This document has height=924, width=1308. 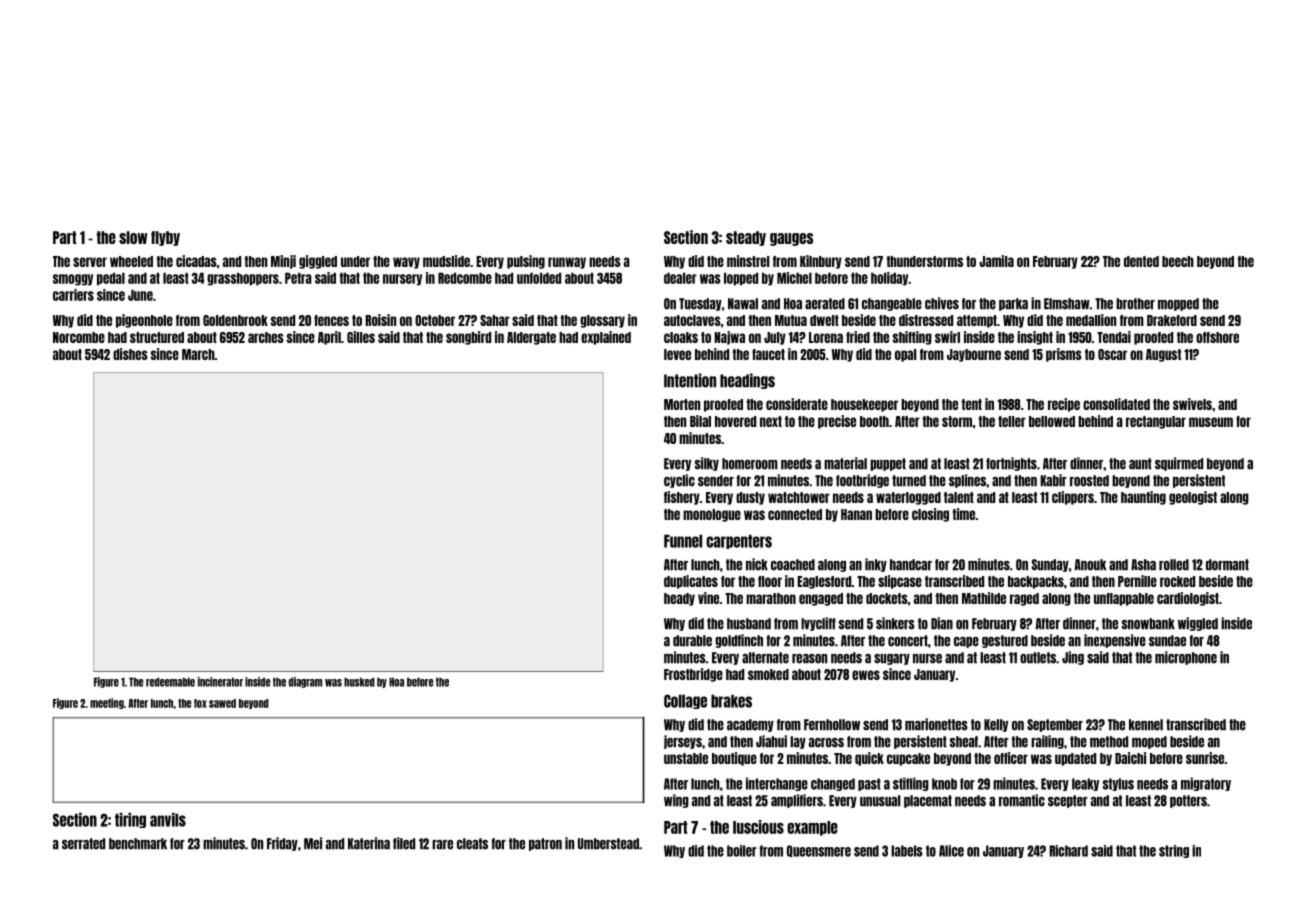 I want to click on patron, so click(x=545, y=844).
